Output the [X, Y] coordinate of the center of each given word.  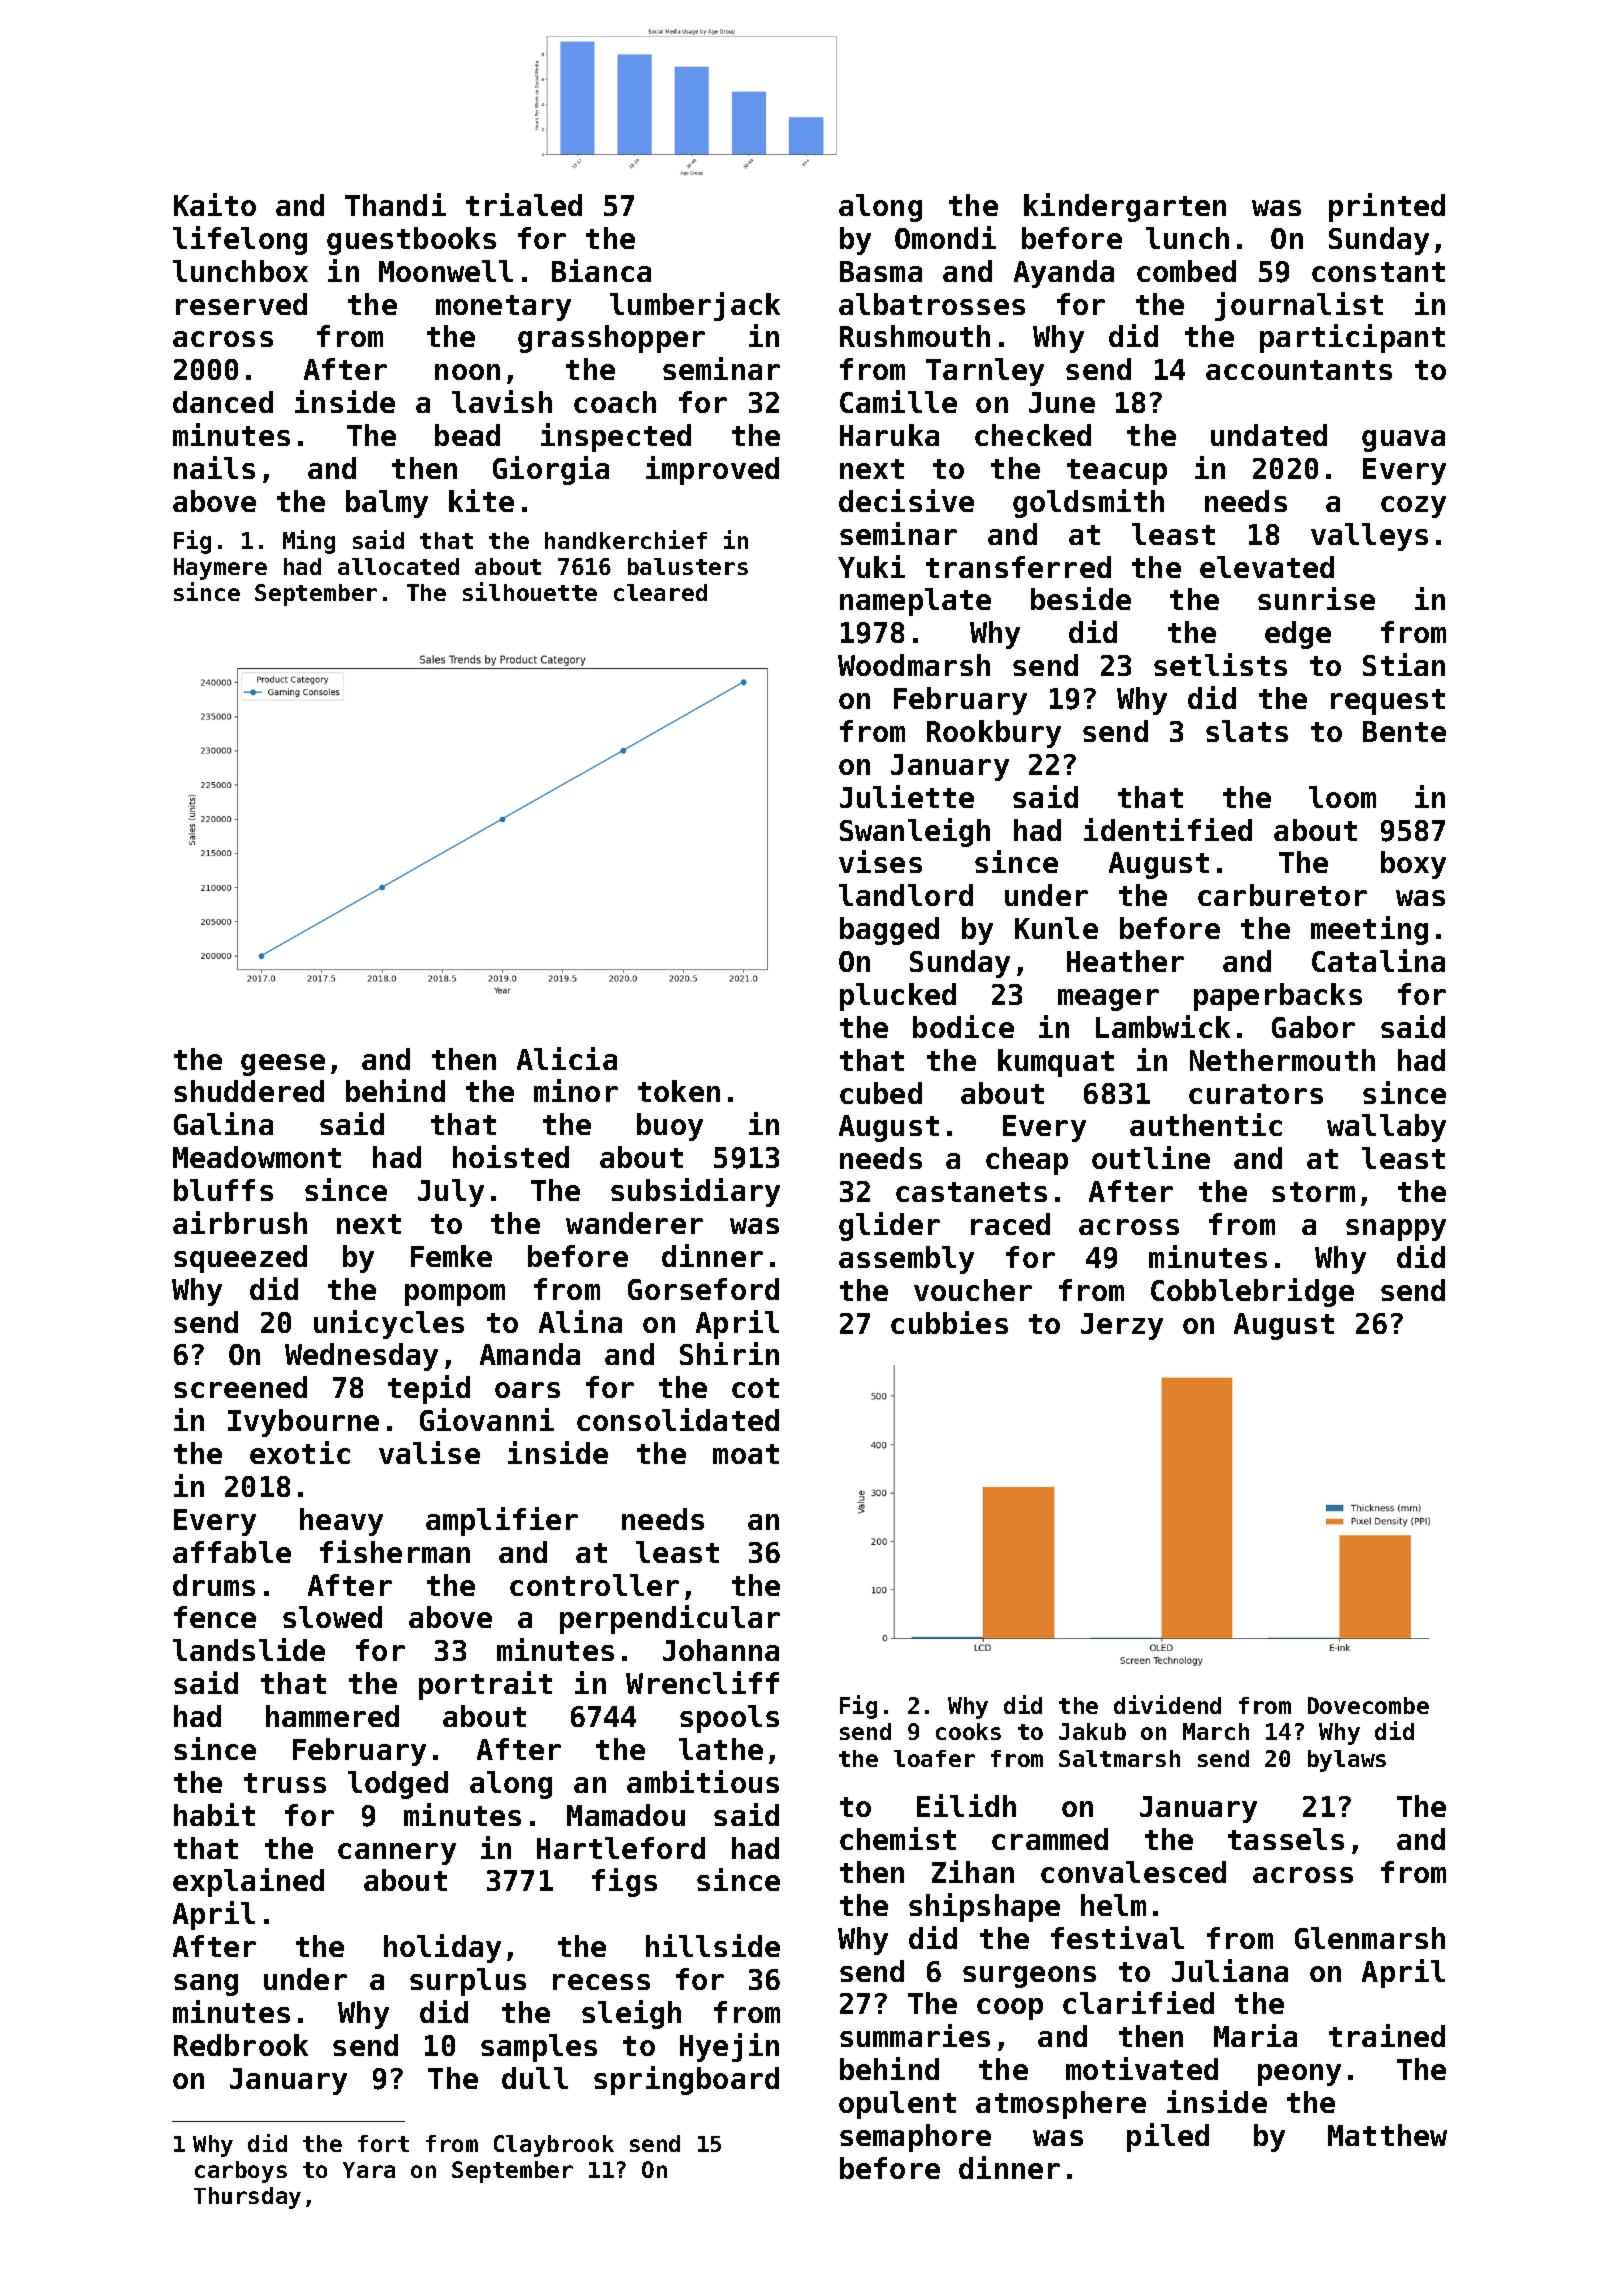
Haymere [220, 569]
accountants [1299, 370]
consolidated [678, 1419]
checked [1033, 435]
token [679, 1091]
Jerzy [1122, 1326]
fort [383, 2143]
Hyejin [729, 2047]
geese [283, 1065]
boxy [1413, 865]
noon [467, 372]
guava [1403, 441]
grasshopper [611, 339]
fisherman [395, 1551]
